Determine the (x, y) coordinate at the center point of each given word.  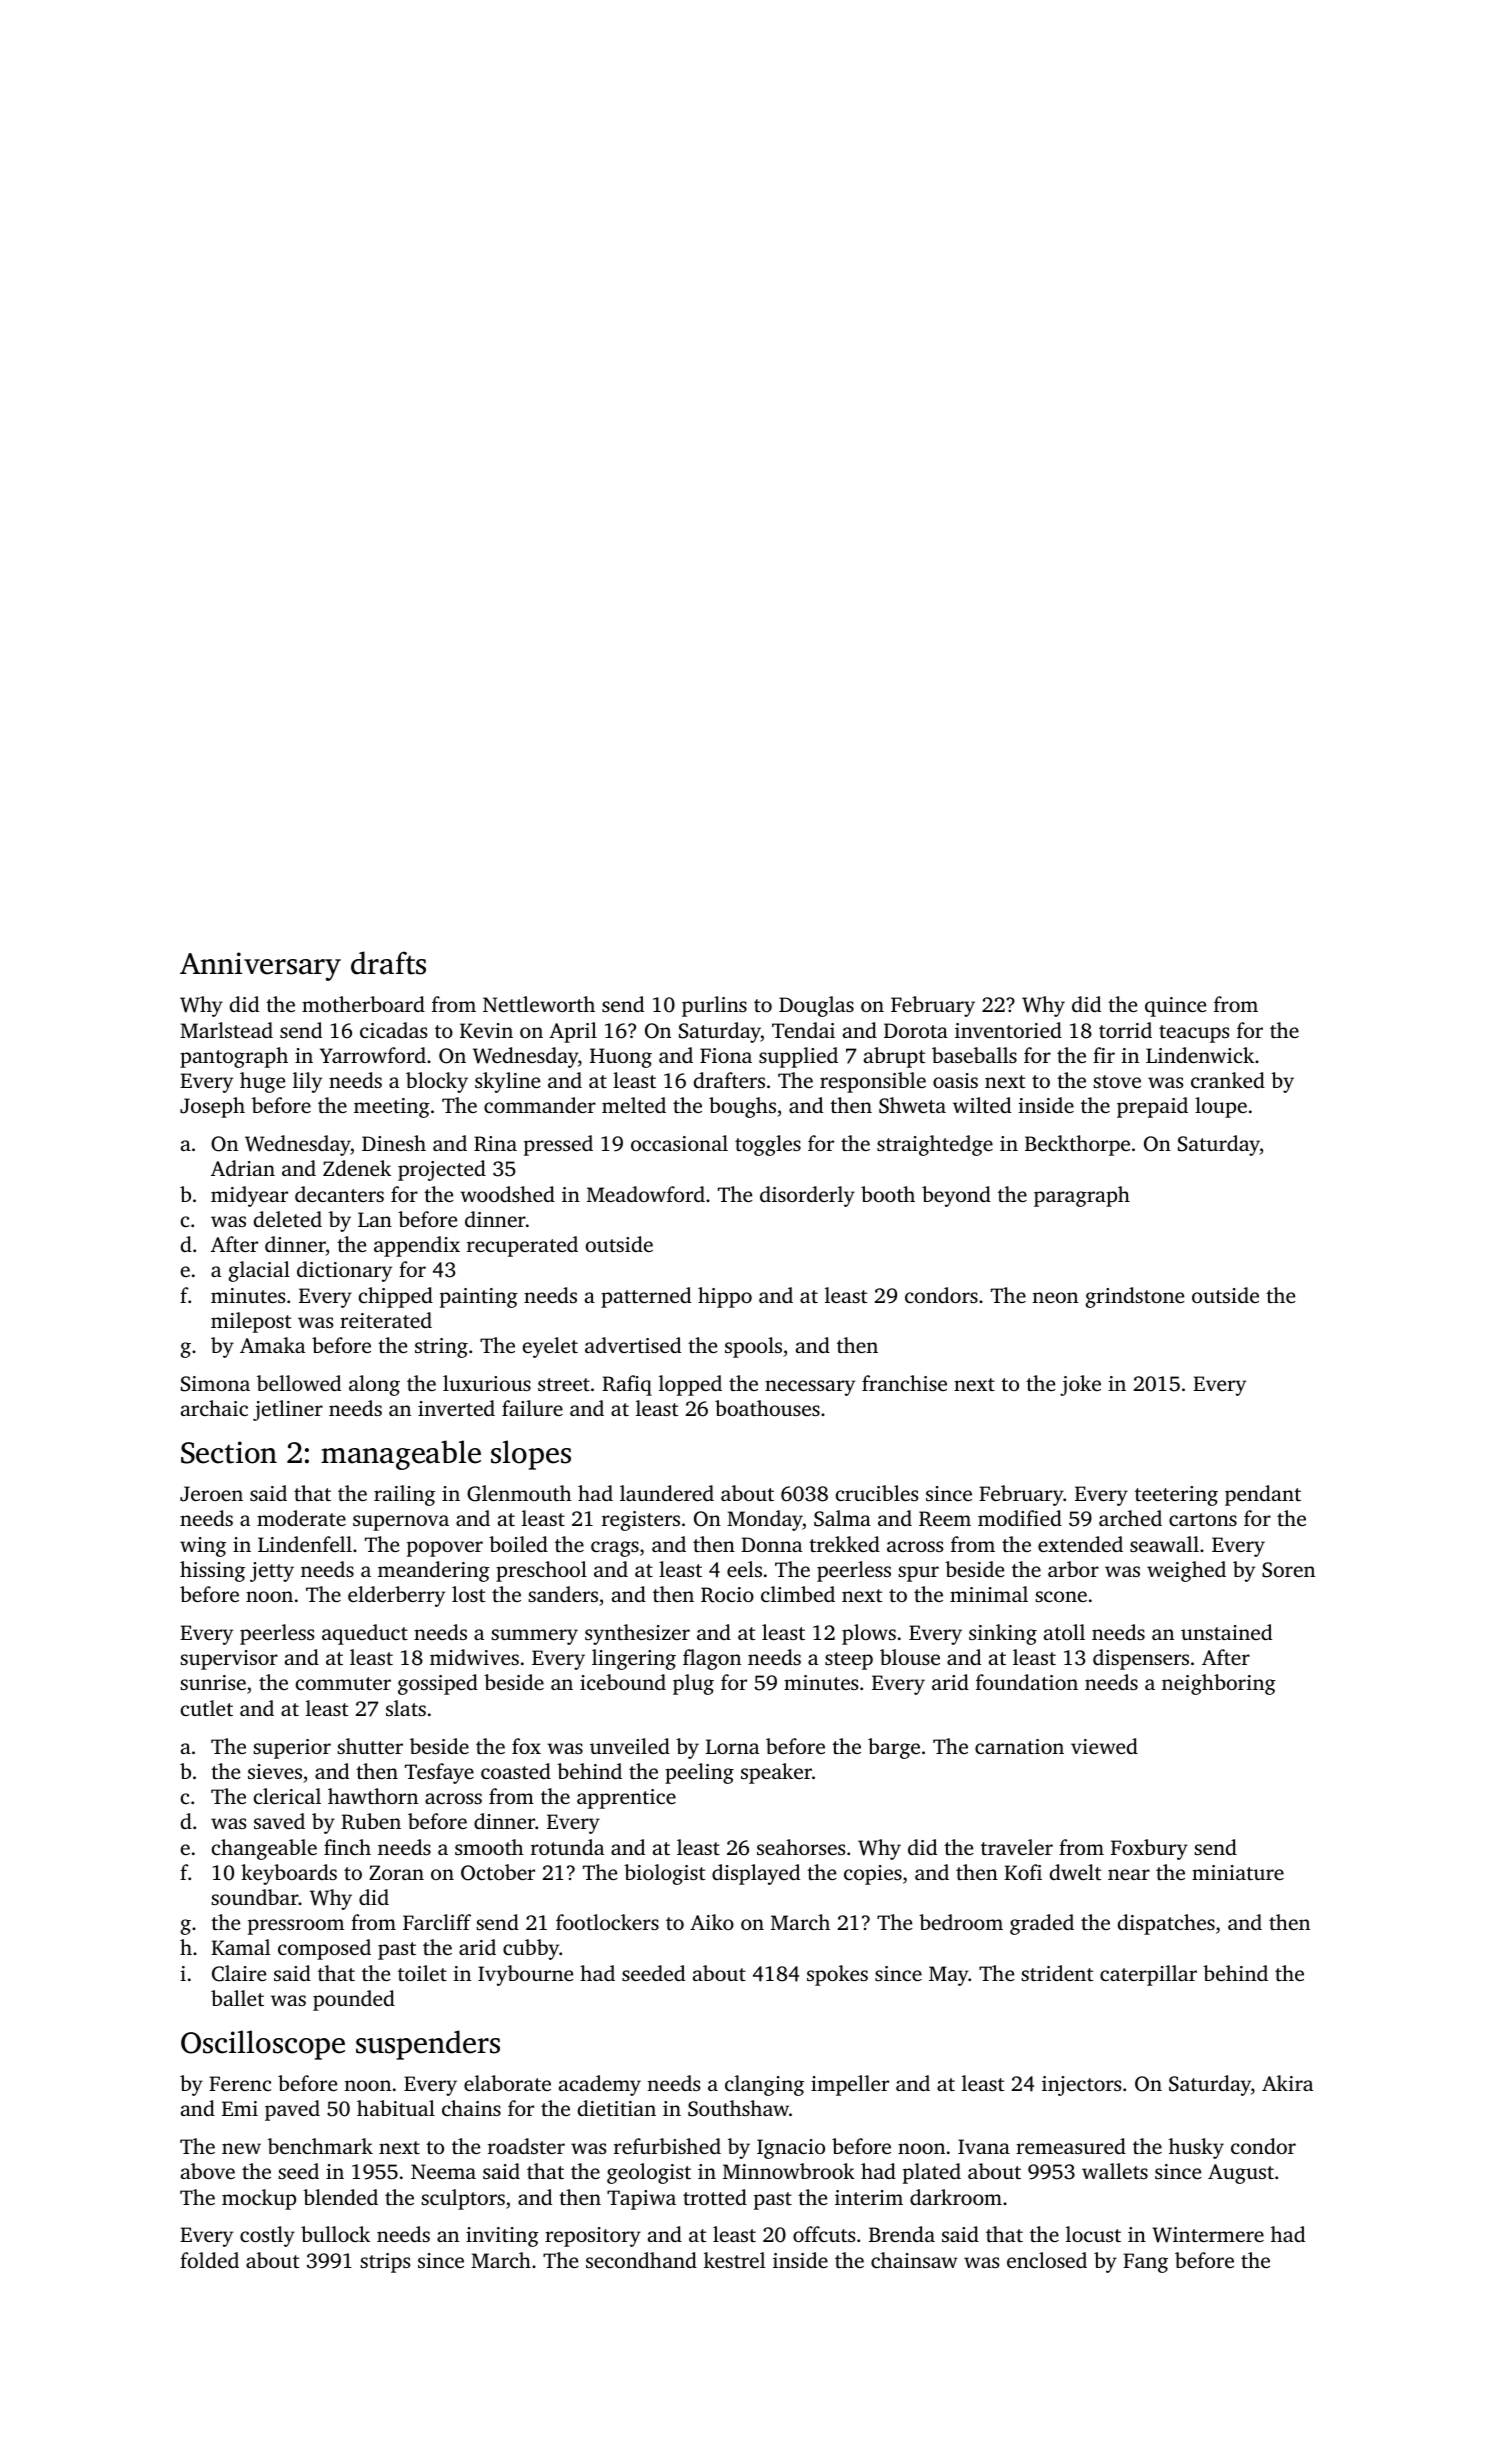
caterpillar (1148, 1975)
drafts (388, 963)
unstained (1226, 1632)
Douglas (816, 1006)
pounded (354, 2000)
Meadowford (646, 1194)
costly (267, 2236)
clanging (764, 2085)
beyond (956, 1196)
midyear (249, 1196)
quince (1175, 1007)
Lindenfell (305, 1544)
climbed (798, 1594)
